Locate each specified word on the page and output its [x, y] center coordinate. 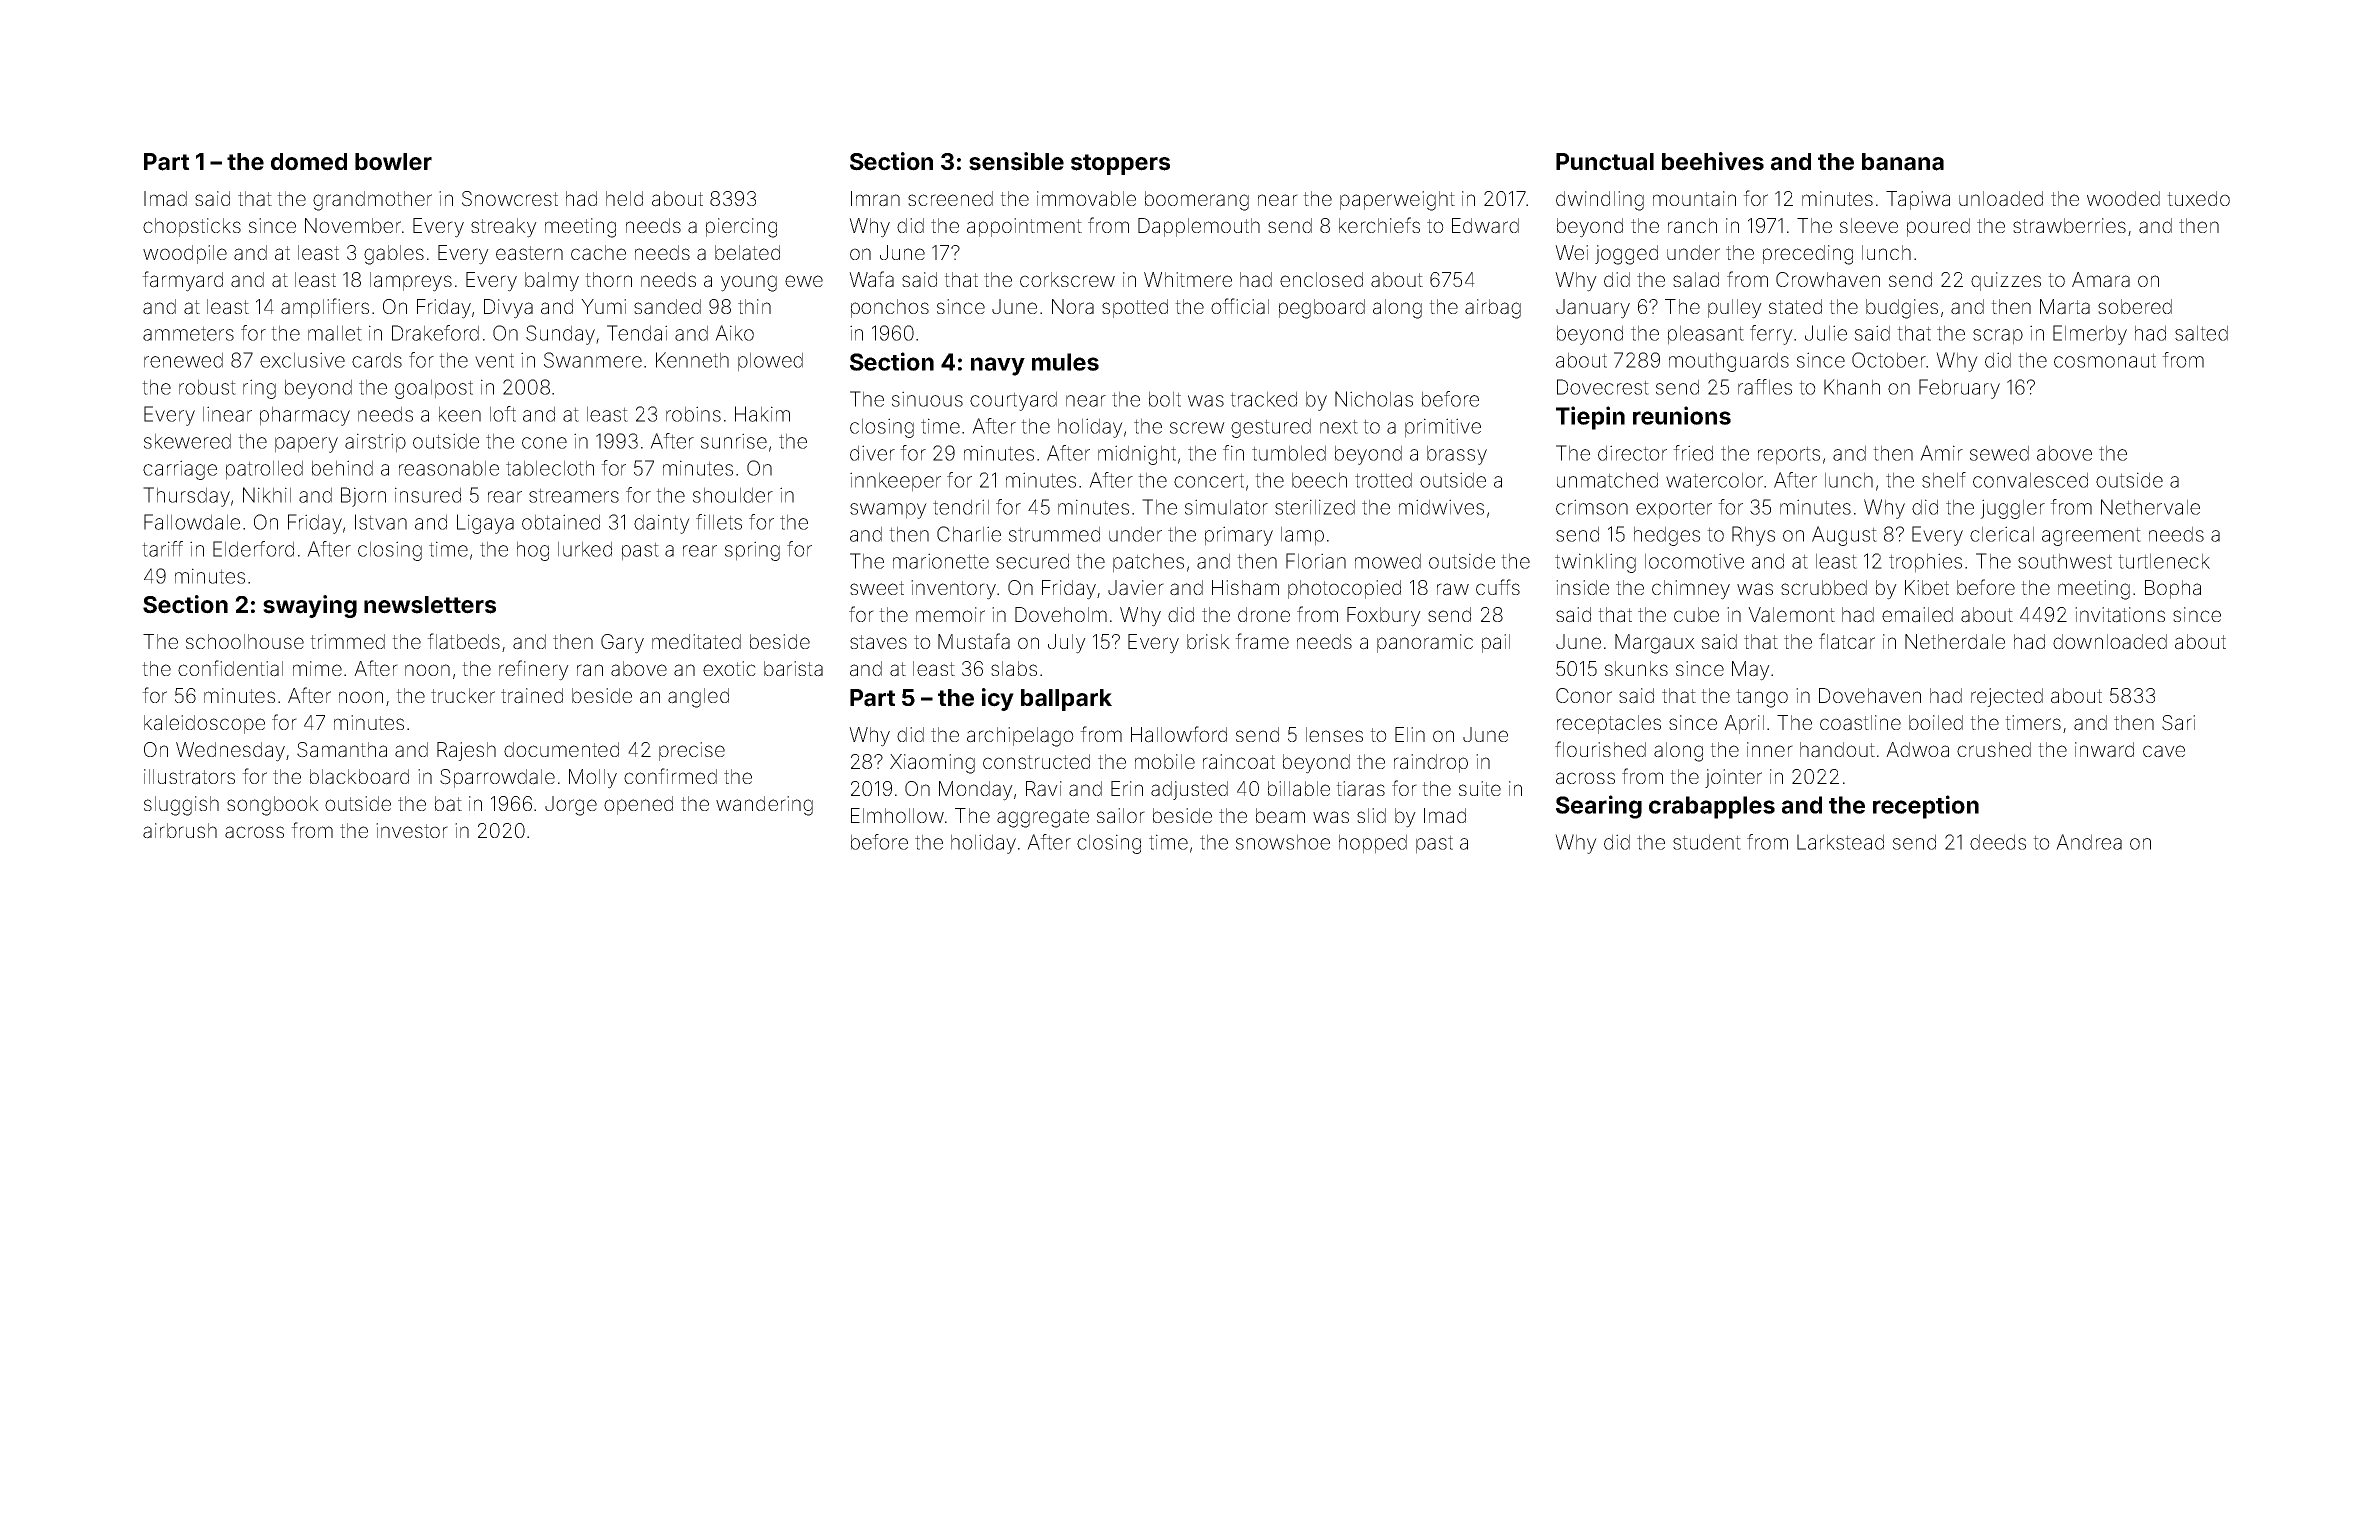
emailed [1917, 615]
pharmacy [305, 416]
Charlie [969, 534]
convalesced [2030, 480]
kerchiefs [1379, 225]
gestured [1271, 428]
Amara [2101, 280]
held [624, 198]
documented [561, 749]
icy [998, 699]
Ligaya [485, 524]
